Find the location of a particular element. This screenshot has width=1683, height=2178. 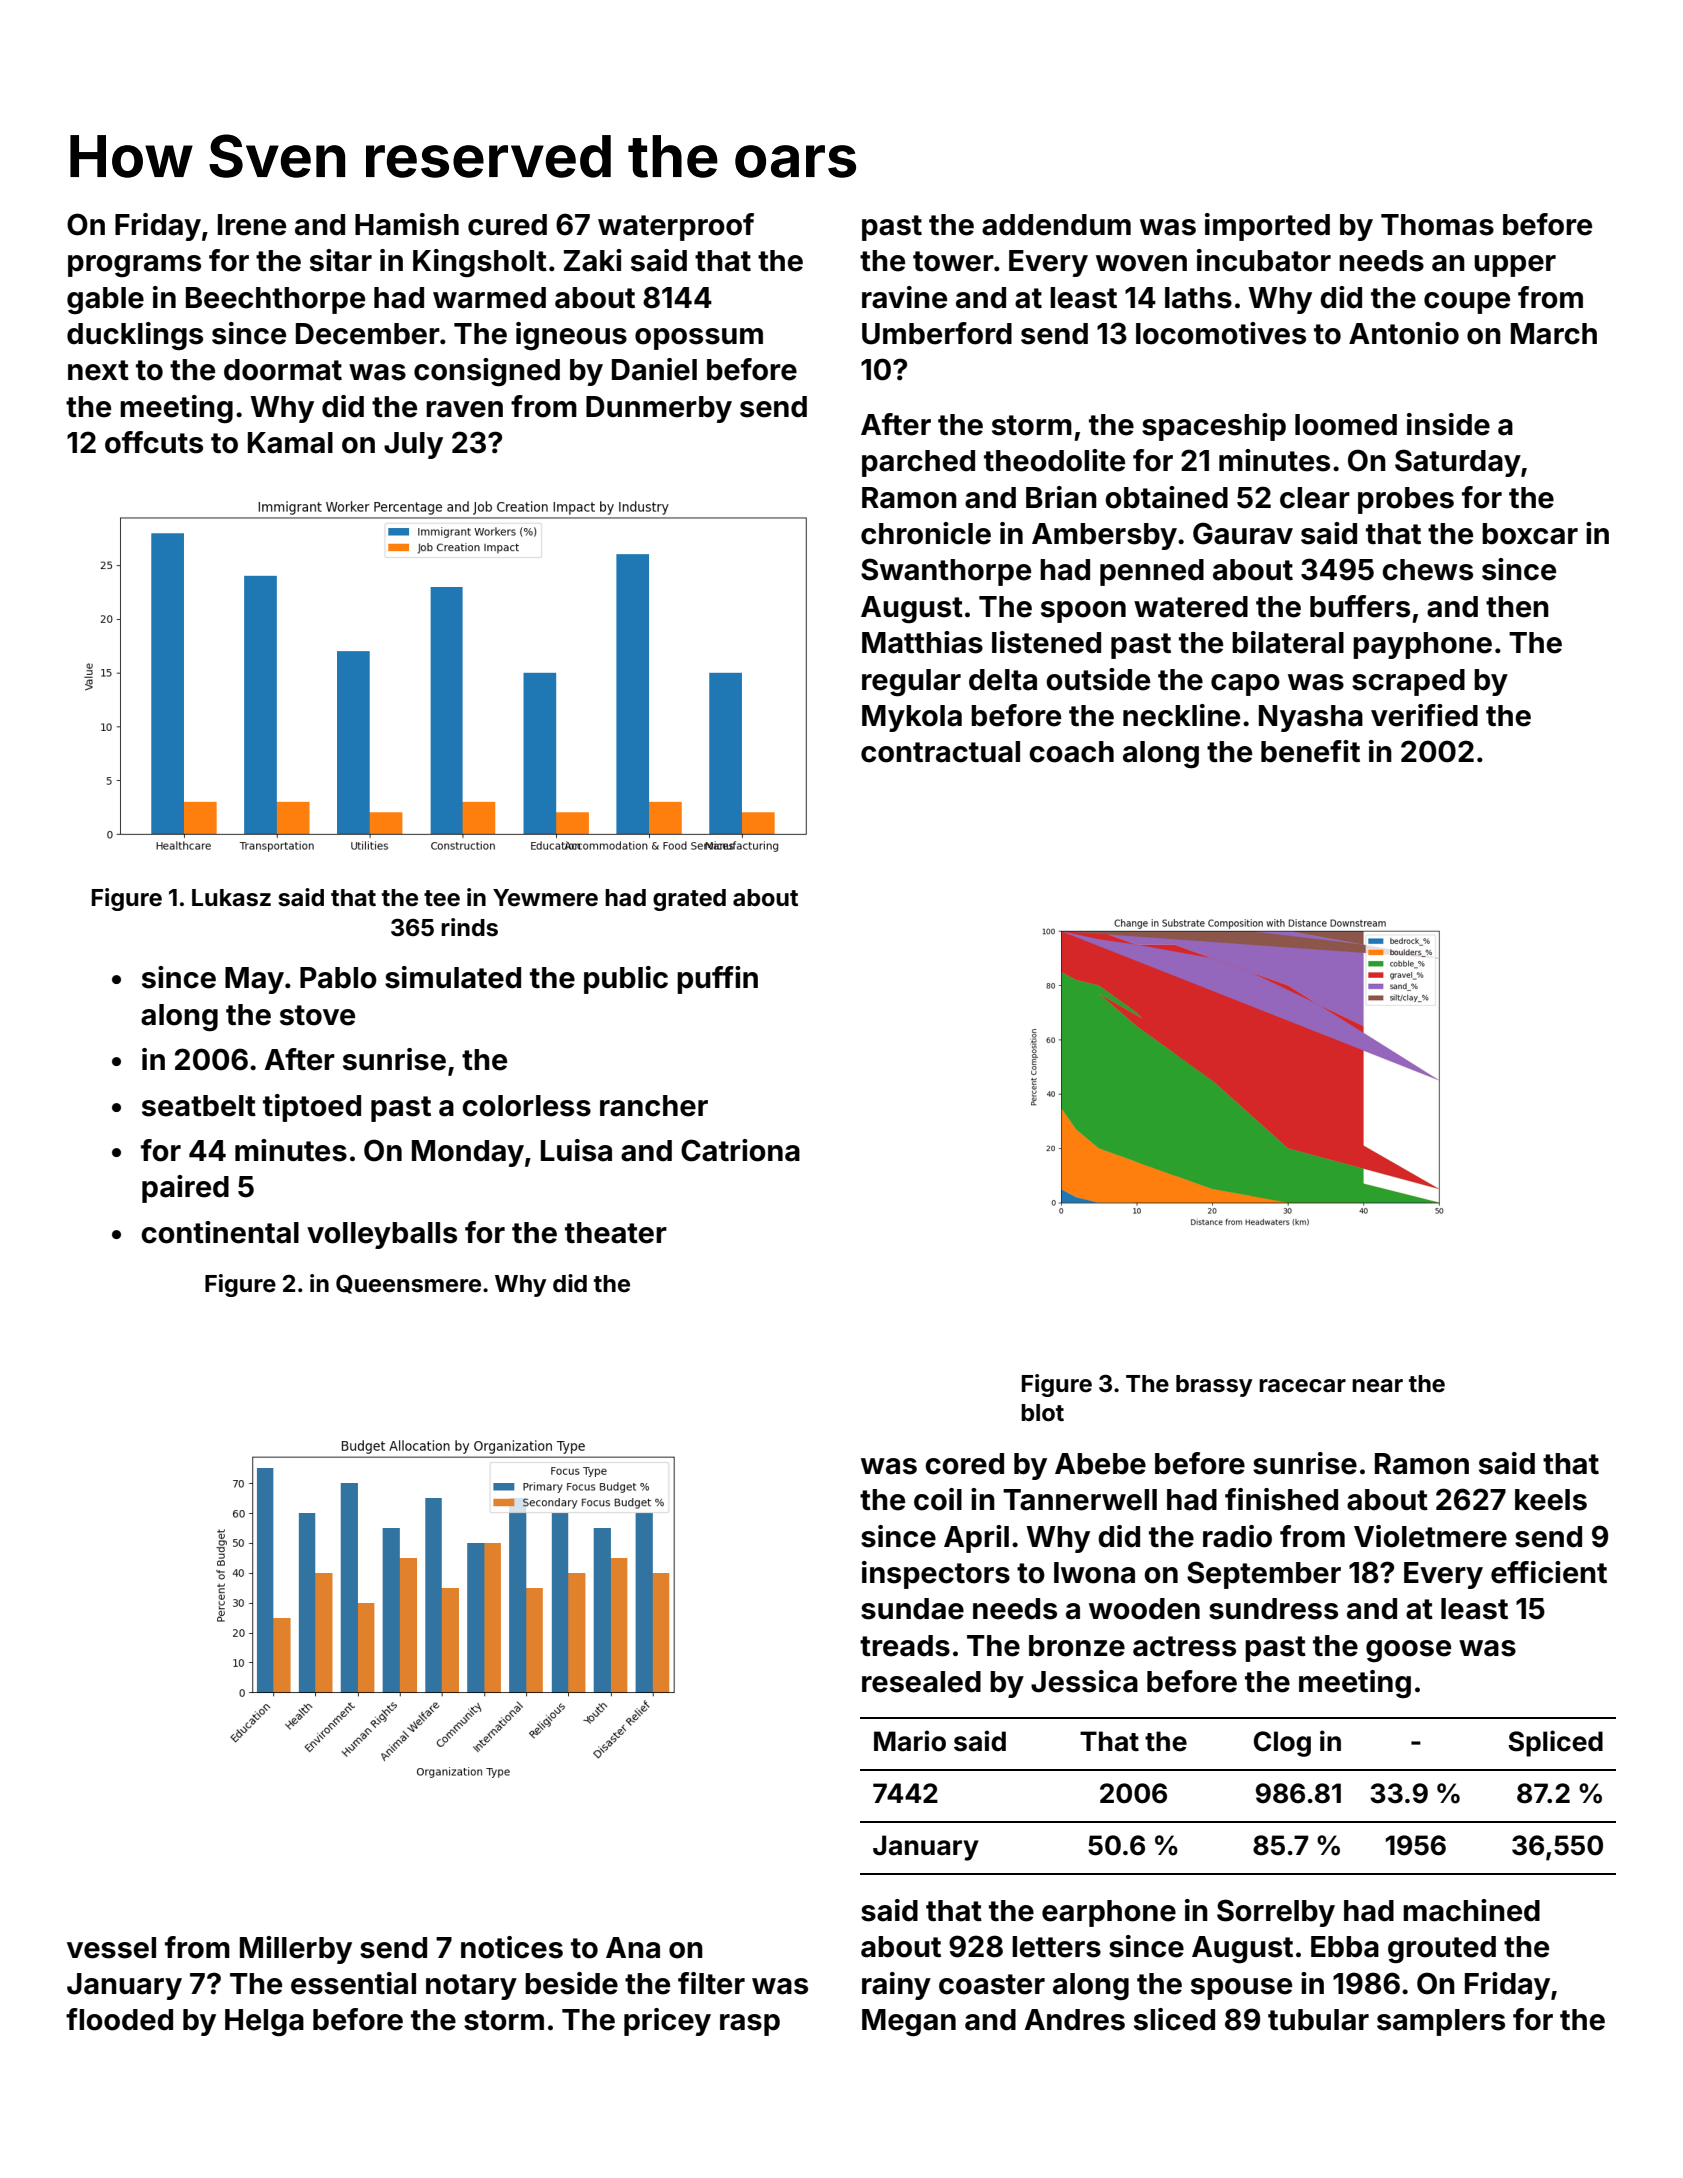

verified is located at coordinates (1424, 715).
